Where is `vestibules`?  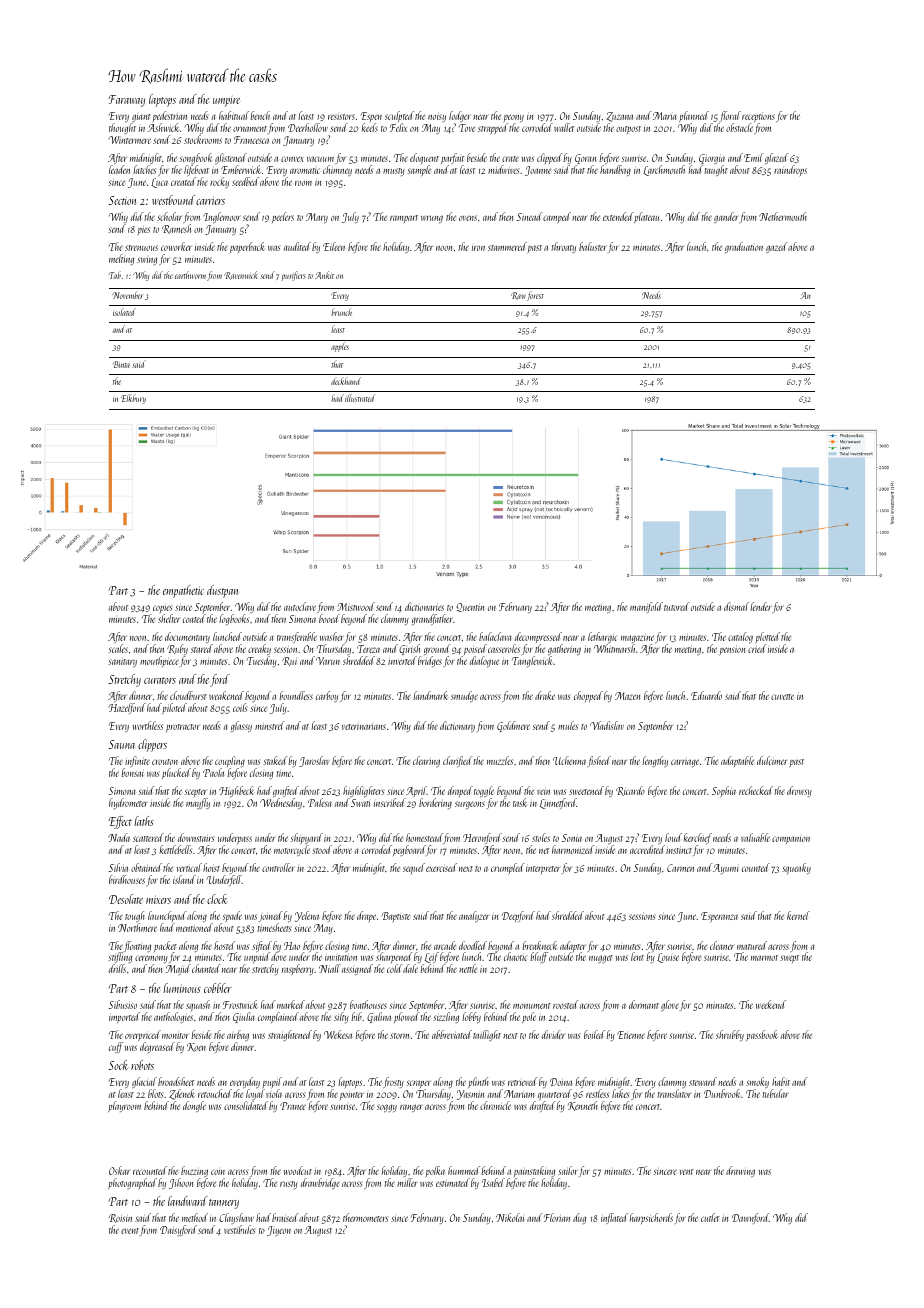 vestibules is located at coordinates (239, 1229).
